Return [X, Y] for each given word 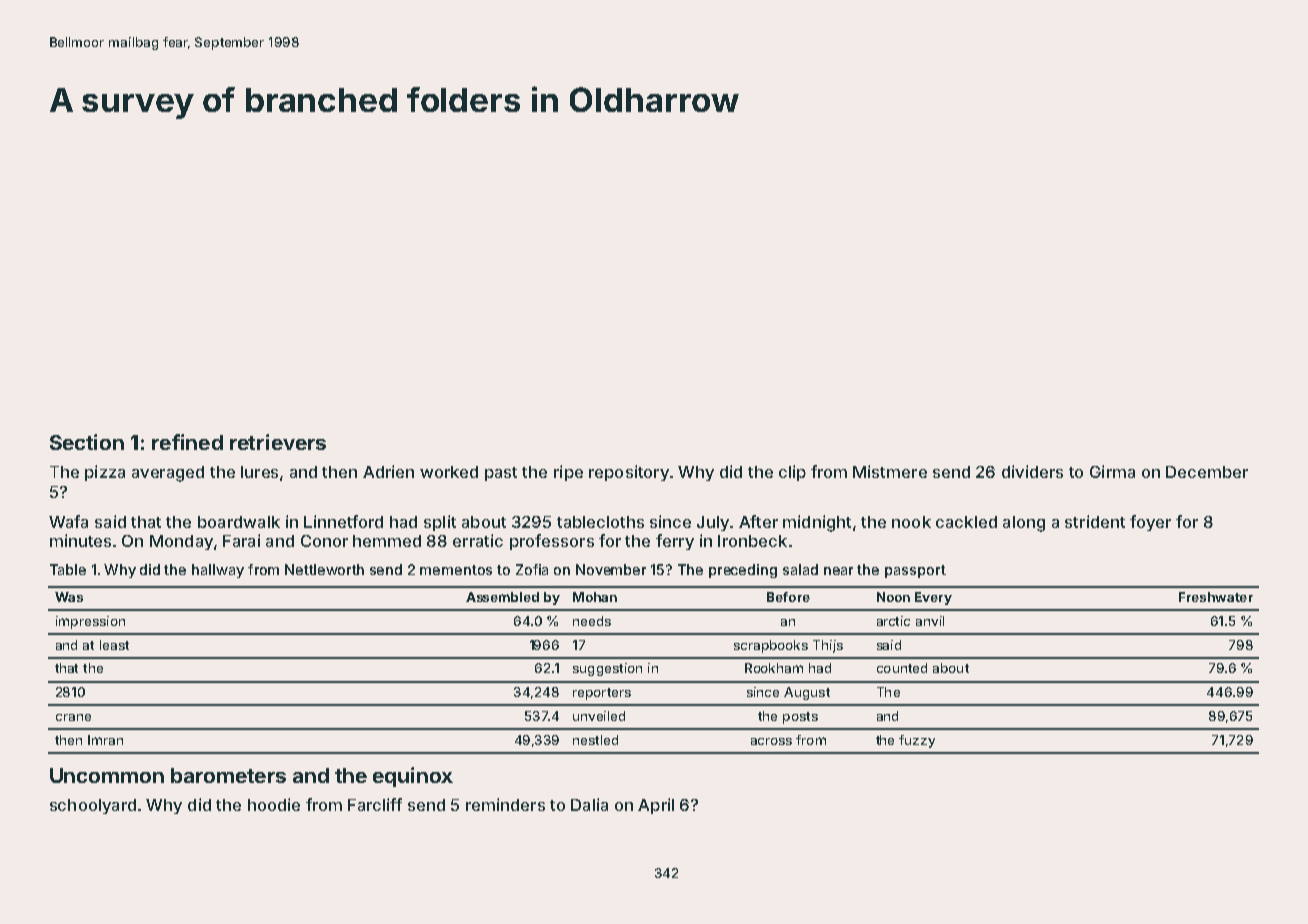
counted [902, 668]
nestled [595, 740]
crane [73, 717]
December [1207, 472]
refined [187, 442]
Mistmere [890, 471]
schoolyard [93, 806]
